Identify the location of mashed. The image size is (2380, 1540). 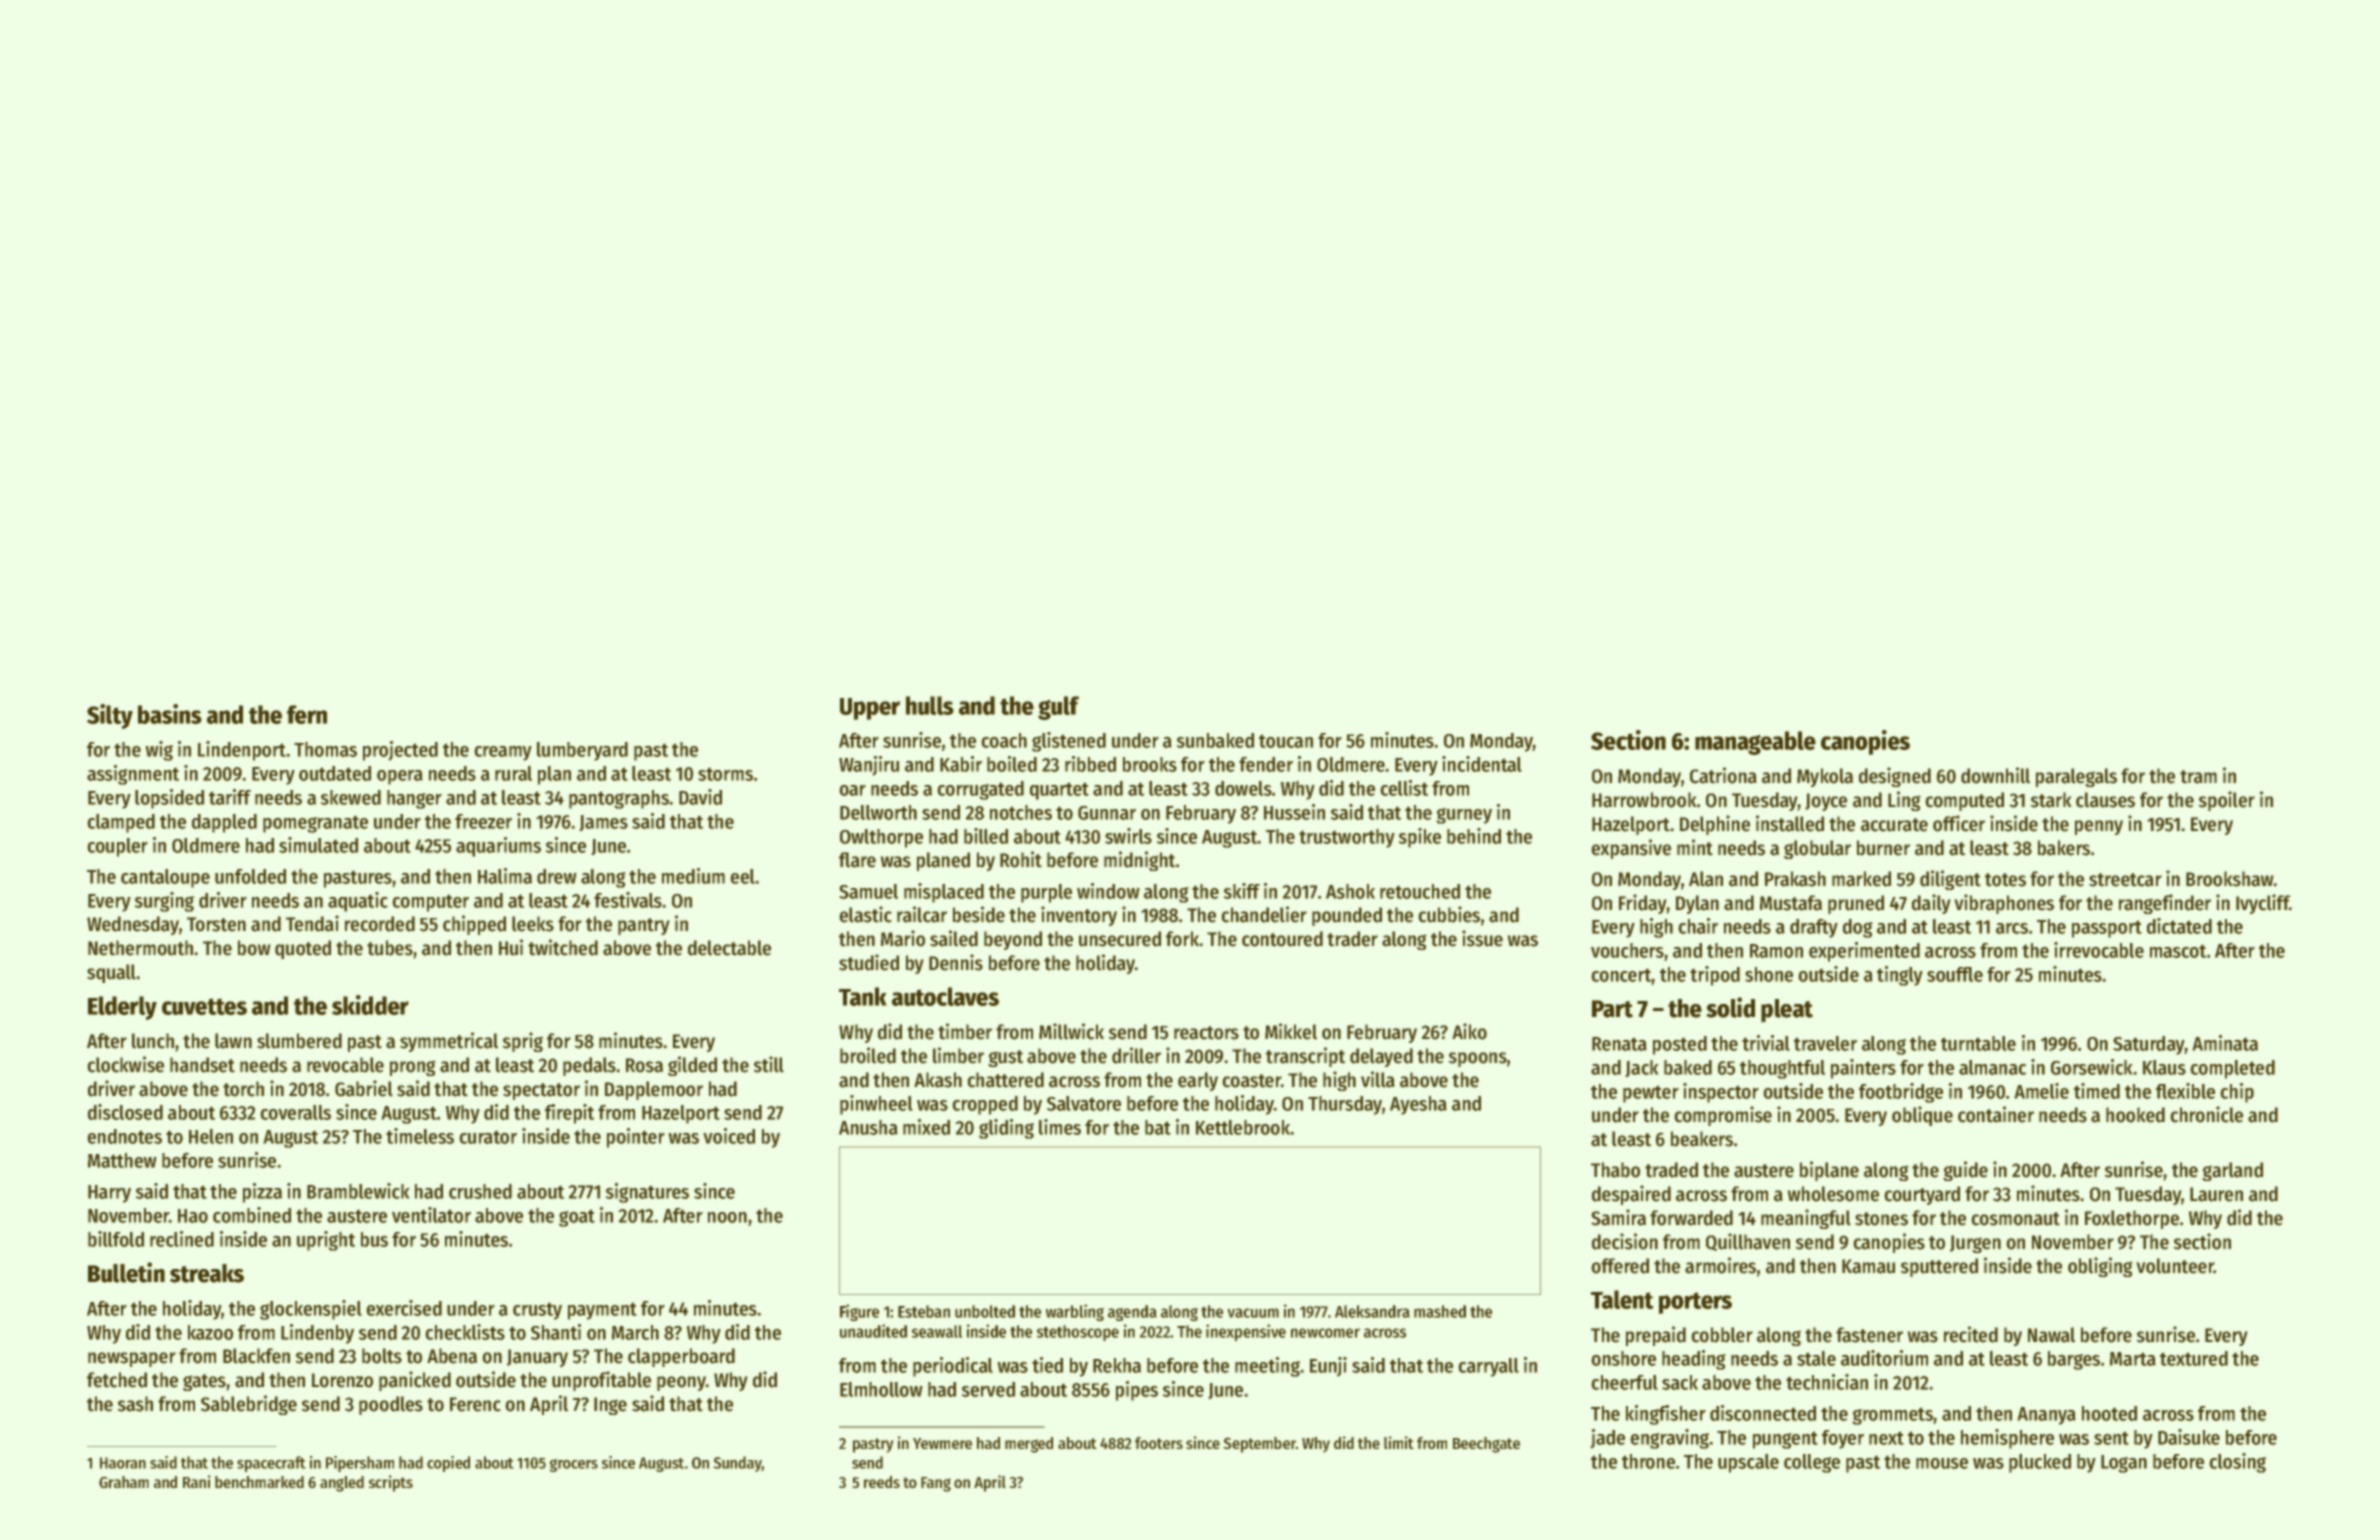
(1440, 1311).
